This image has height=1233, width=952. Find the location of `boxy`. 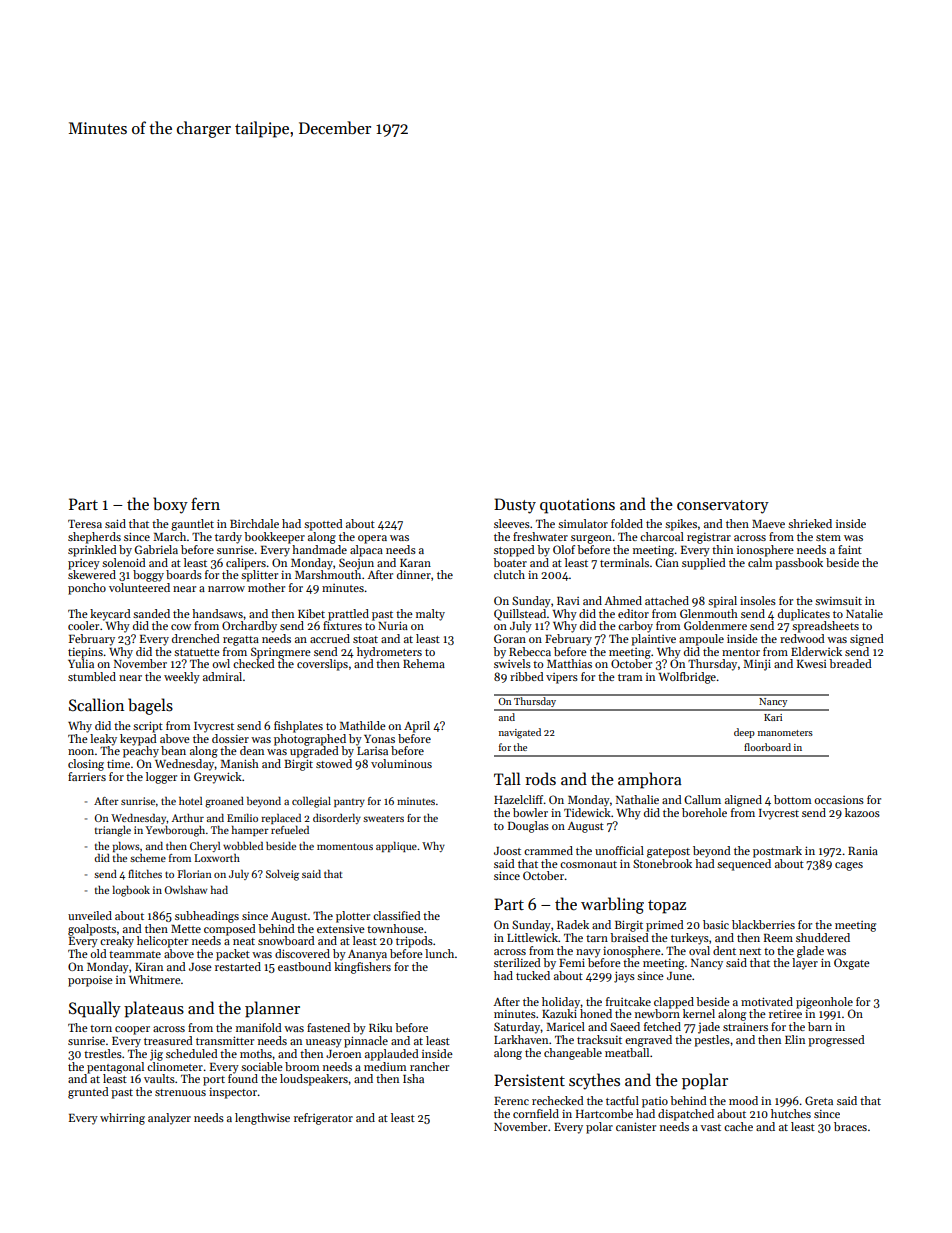

boxy is located at coordinates (170, 505).
